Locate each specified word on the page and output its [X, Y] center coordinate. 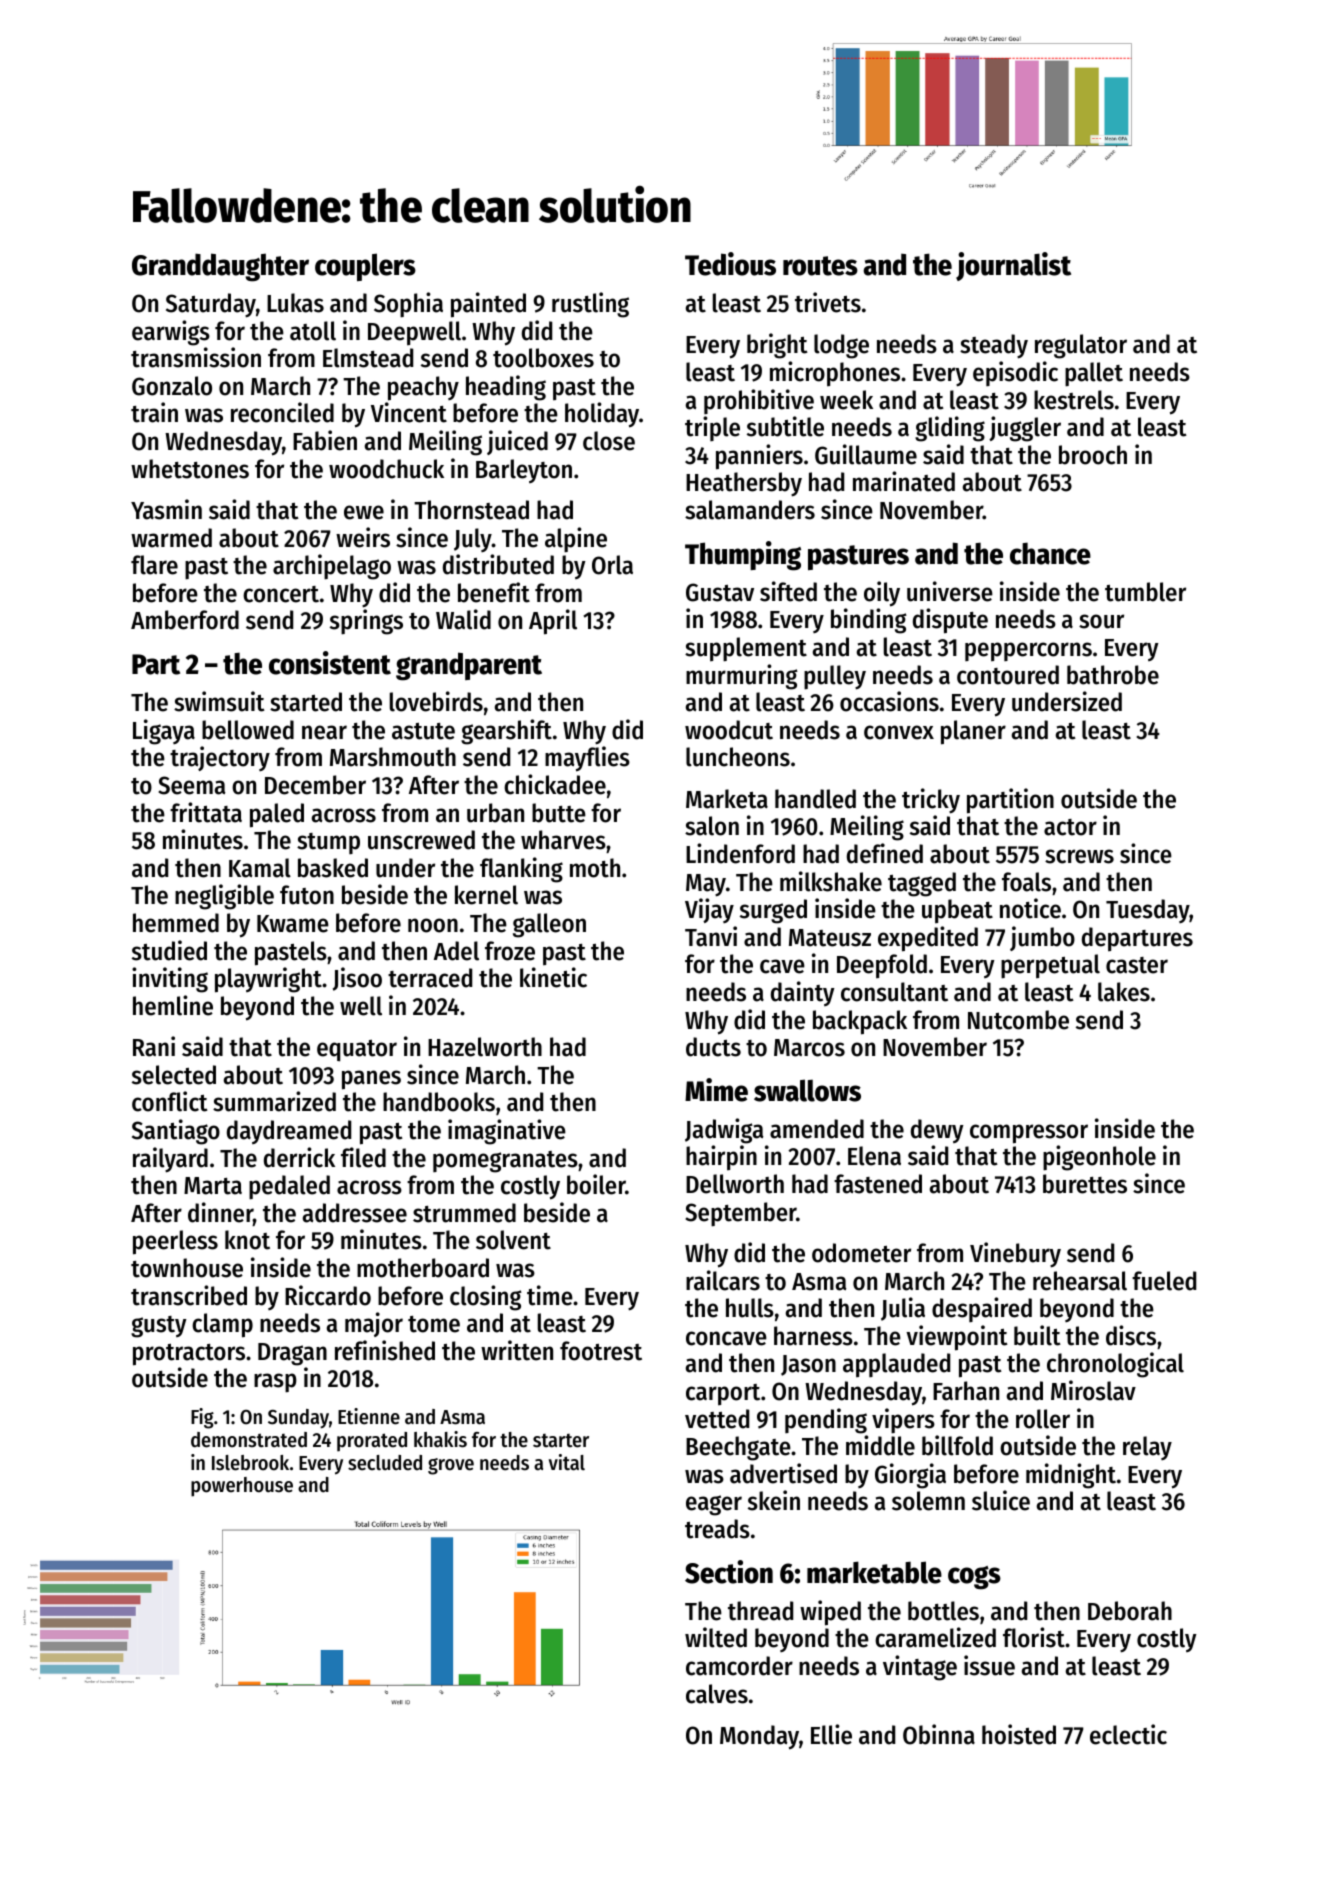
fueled [1164, 1281]
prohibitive [759, 401]
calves [717, 1694]
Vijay [709, 910]
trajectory [220, 758]
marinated [904, 481]
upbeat [957, 911]
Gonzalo [172, 386]
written [517, 1350]
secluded [385, 1463]
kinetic [553, 977]
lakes [1124, 992]
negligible [224, 897]
